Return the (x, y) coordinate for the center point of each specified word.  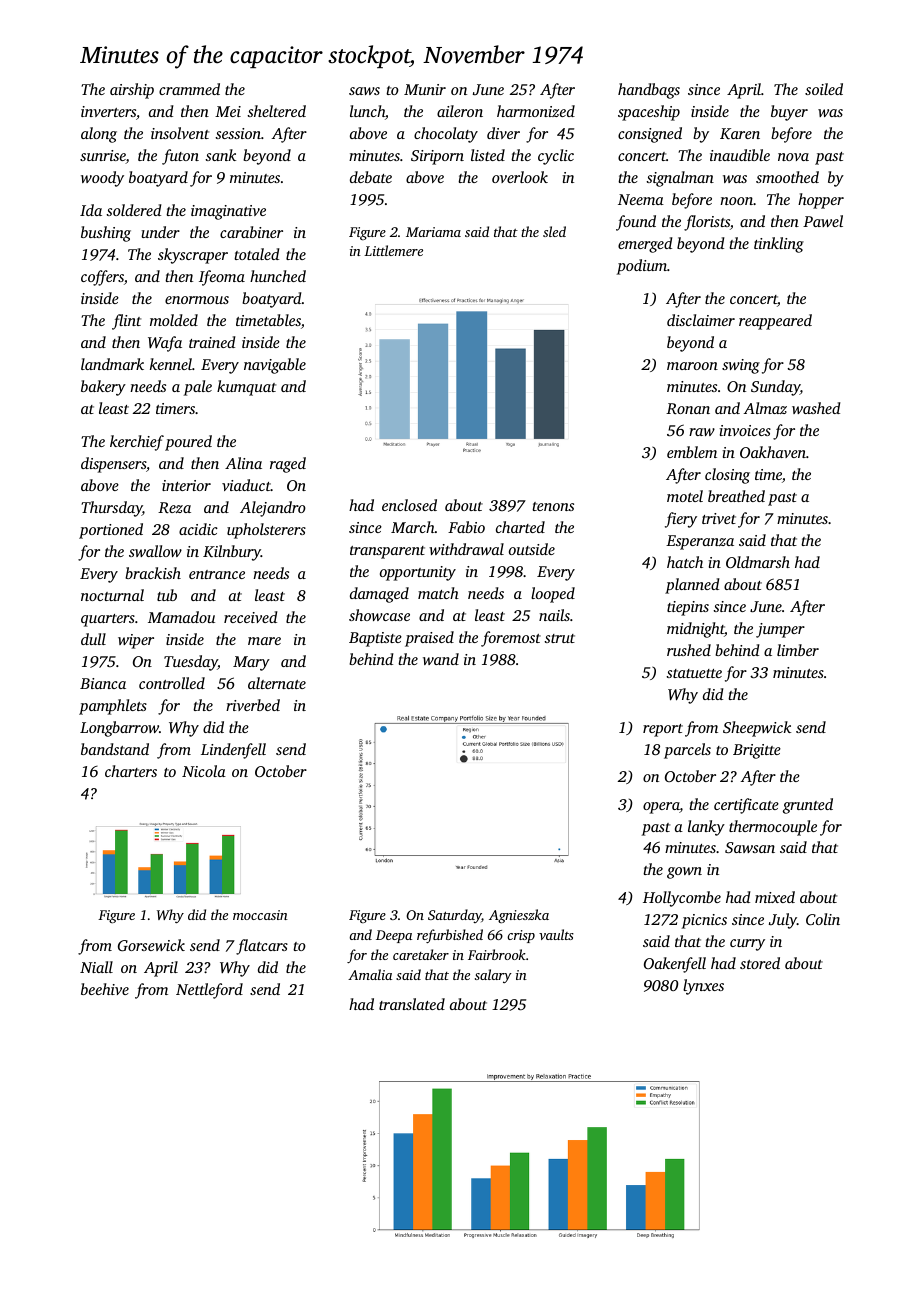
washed (816, 408)
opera (661, 808)
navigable (275, 366)
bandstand (115, 749)
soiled (824, 89)
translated (412, 1004)
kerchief (137, 443)
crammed (189, 89)
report (663, 730)
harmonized (536, 111)
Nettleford (209, 991)
